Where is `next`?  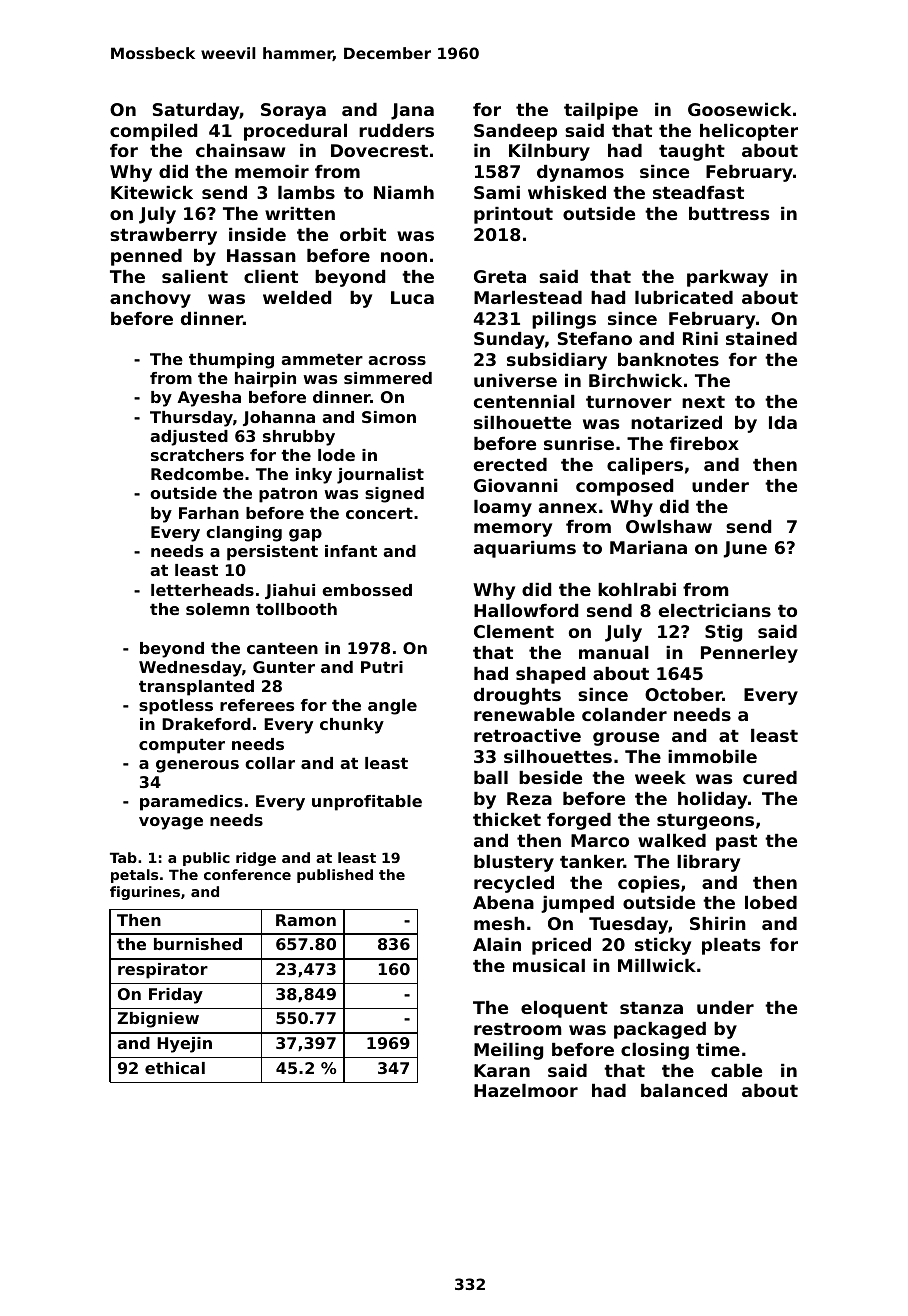
next is located at coordinates (703, 402).
